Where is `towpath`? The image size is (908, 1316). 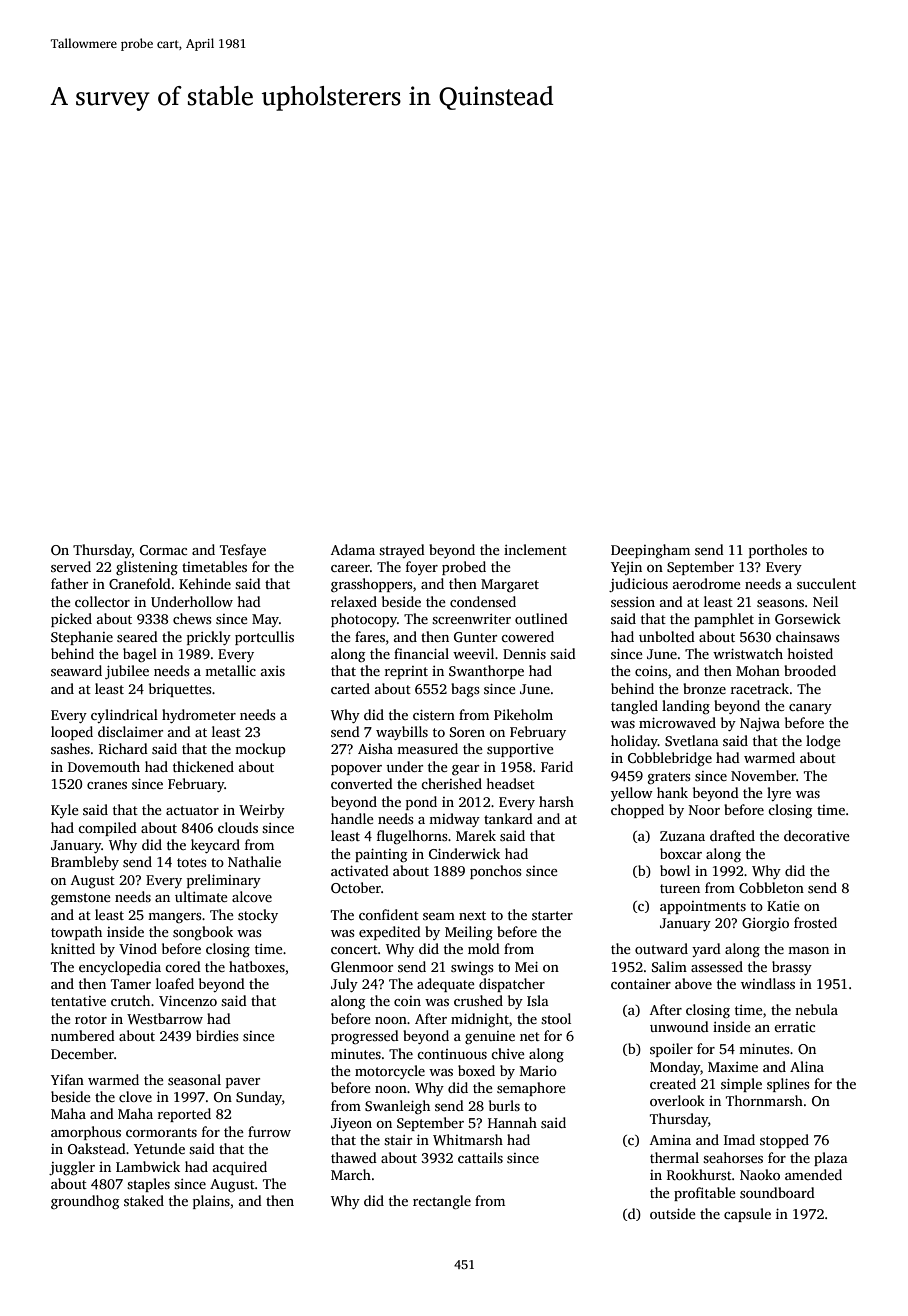
towpath is located at coordinates (76, 933).
